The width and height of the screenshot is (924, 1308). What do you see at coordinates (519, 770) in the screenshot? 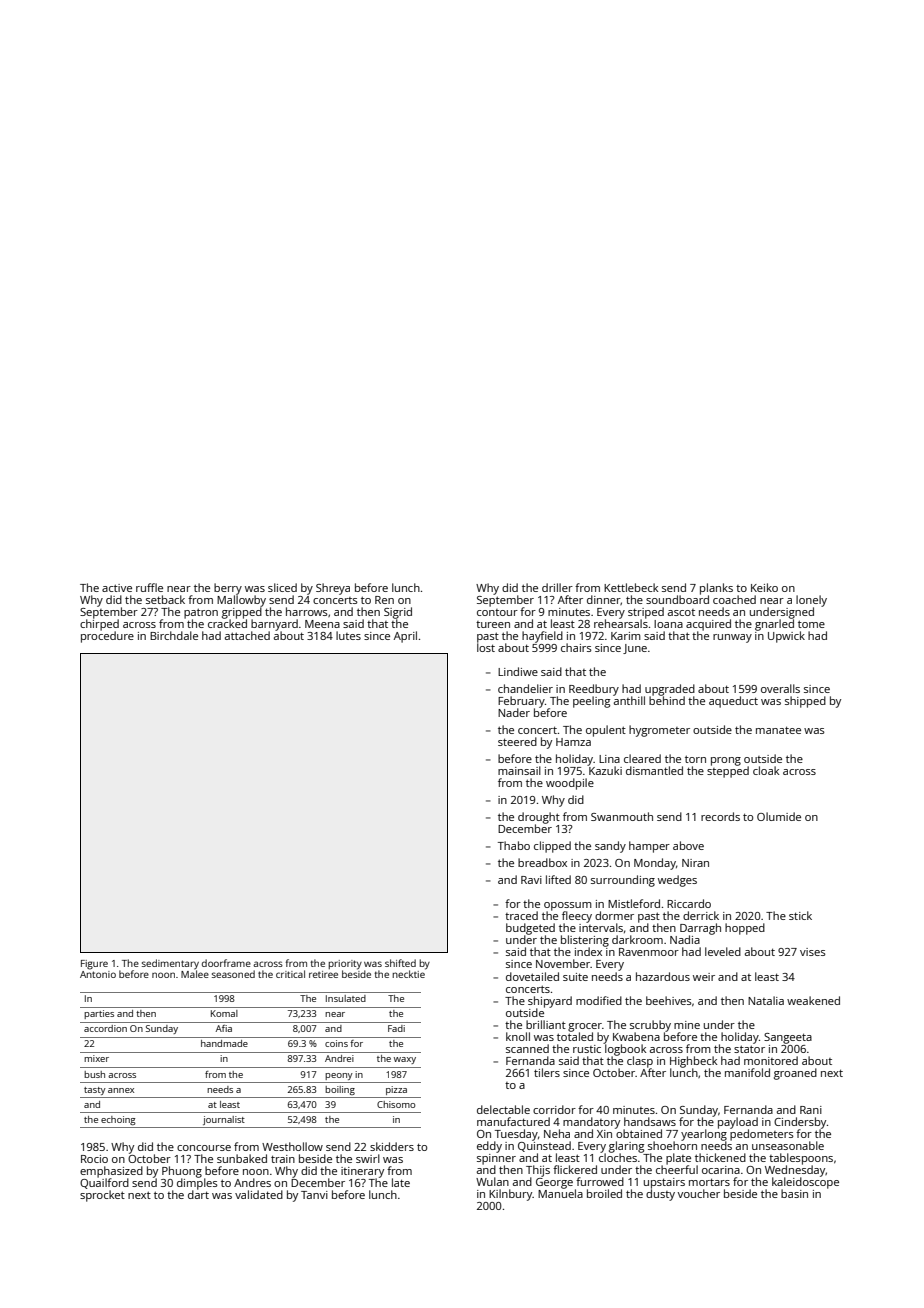
I see `mainsail` at bounding box center [519, 770].
